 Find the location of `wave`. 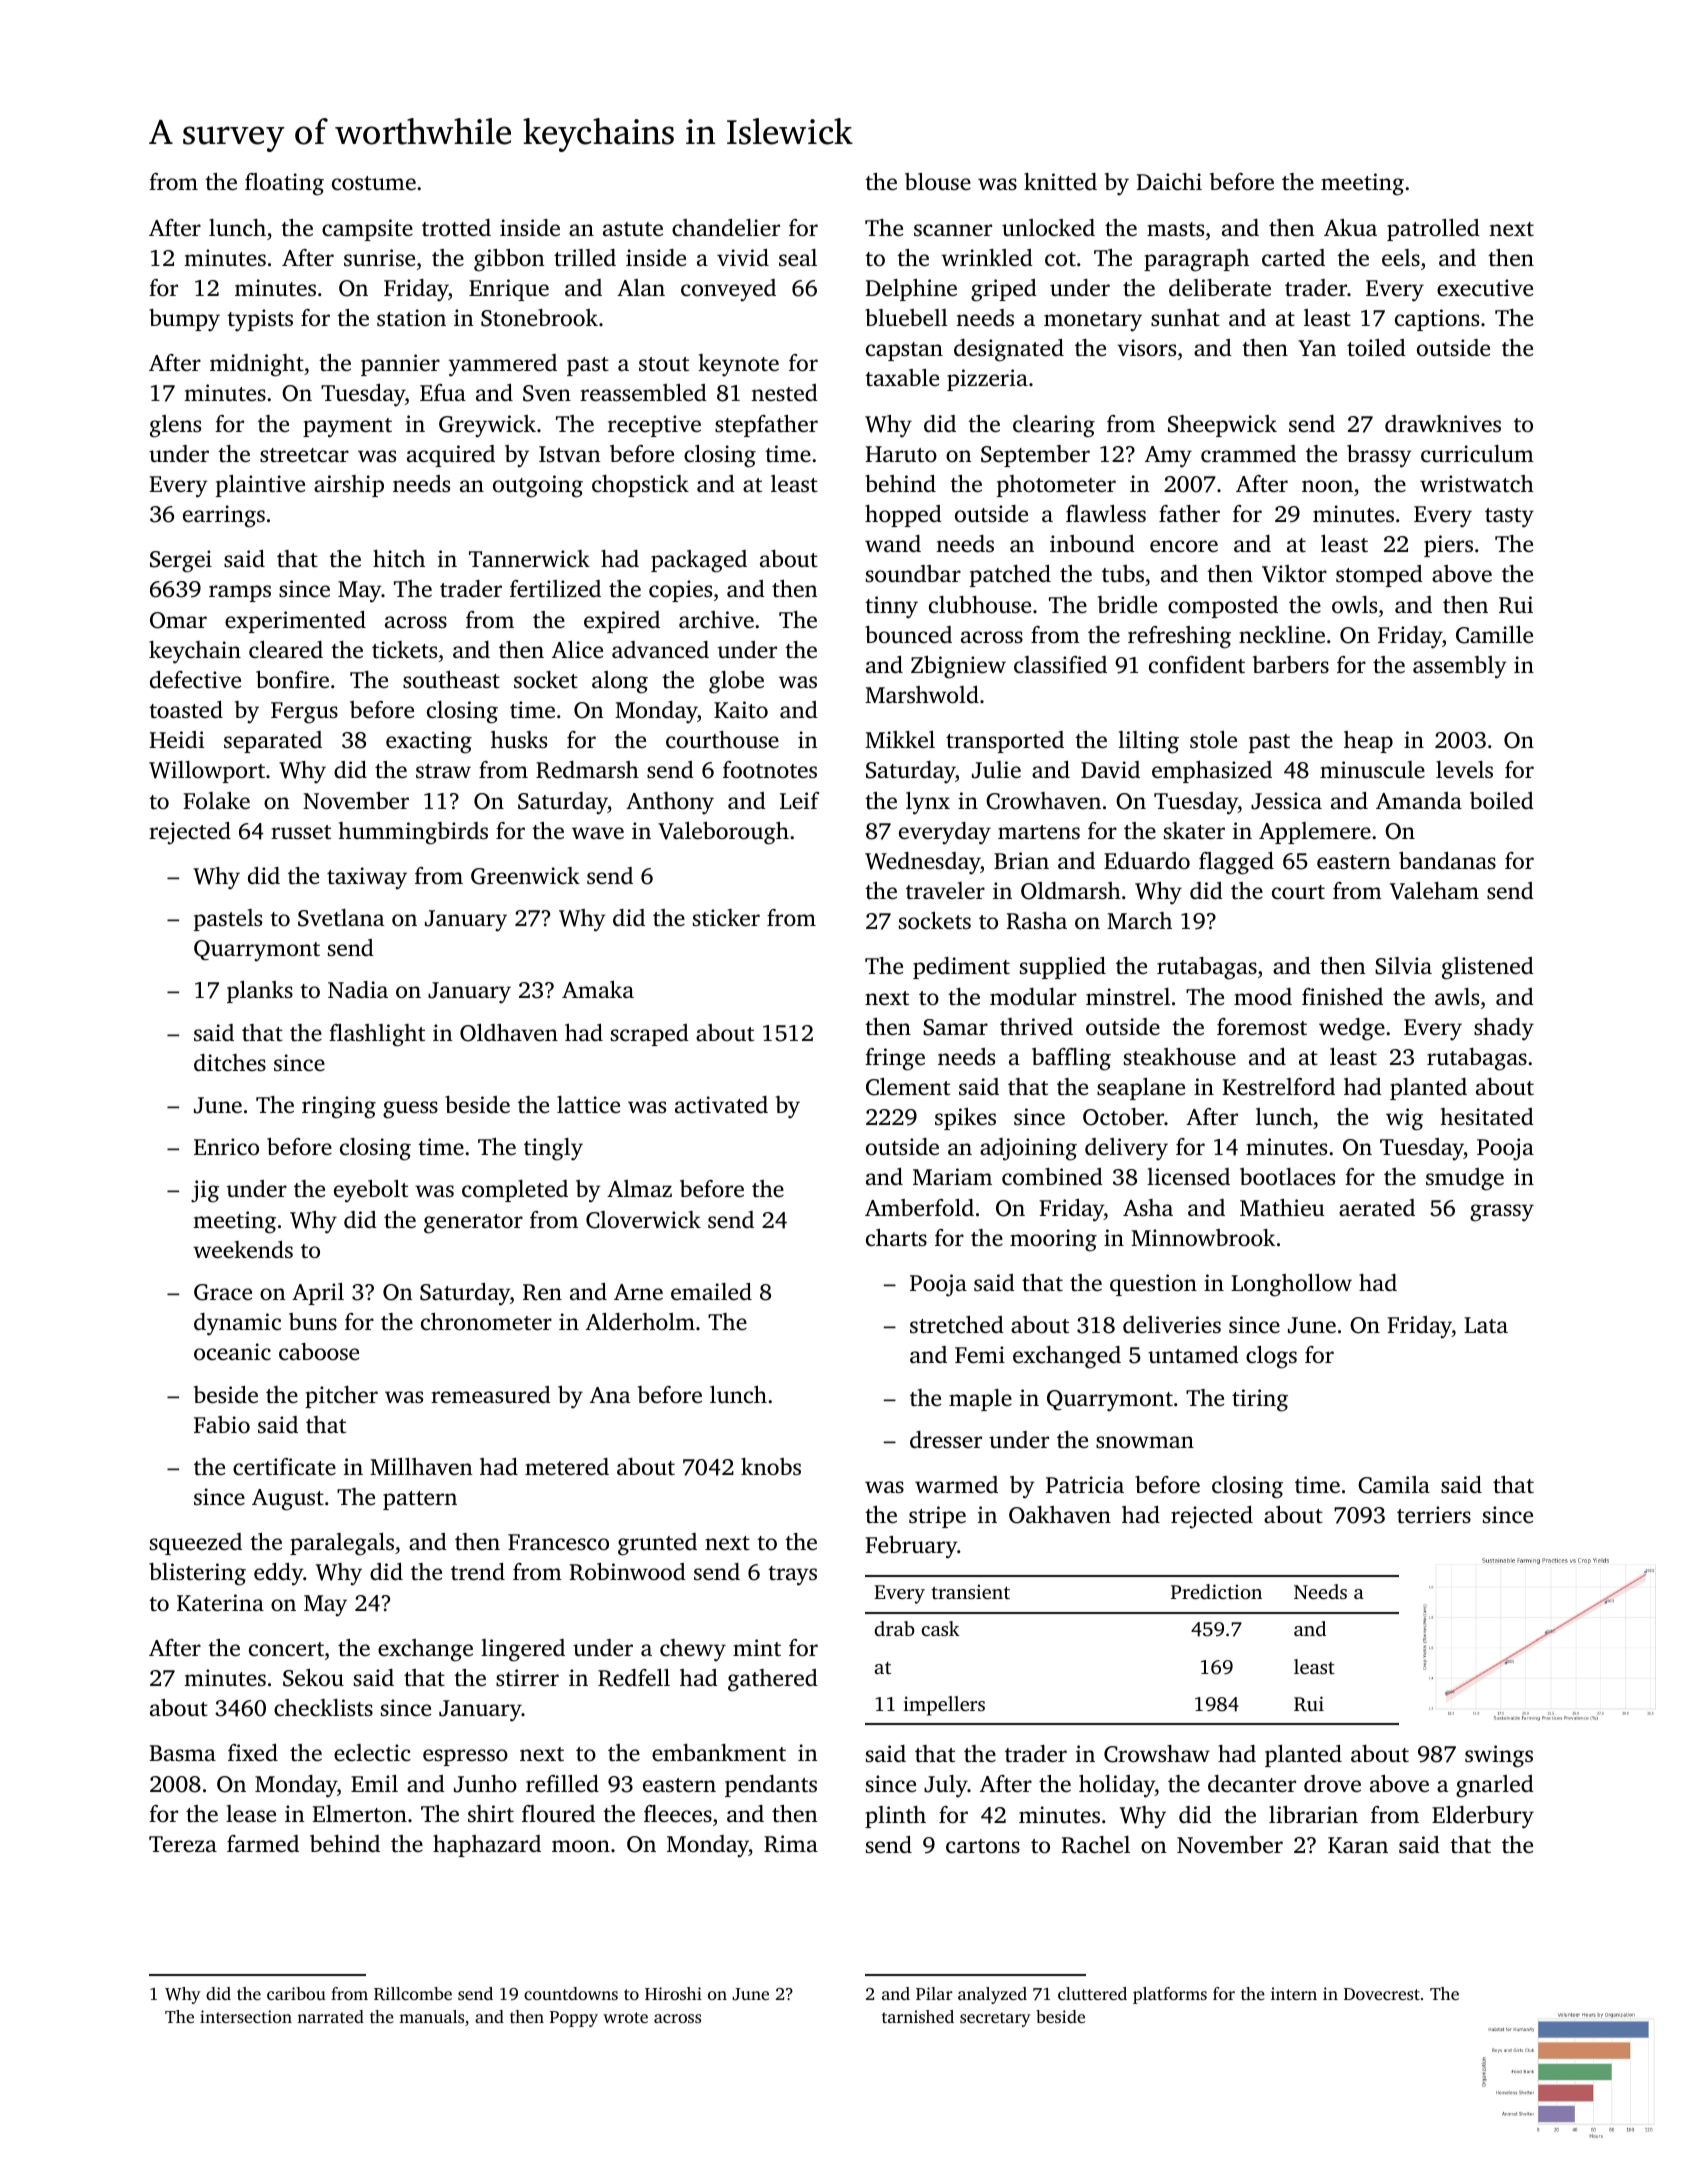

wave is located at coordinates (598, 833).
